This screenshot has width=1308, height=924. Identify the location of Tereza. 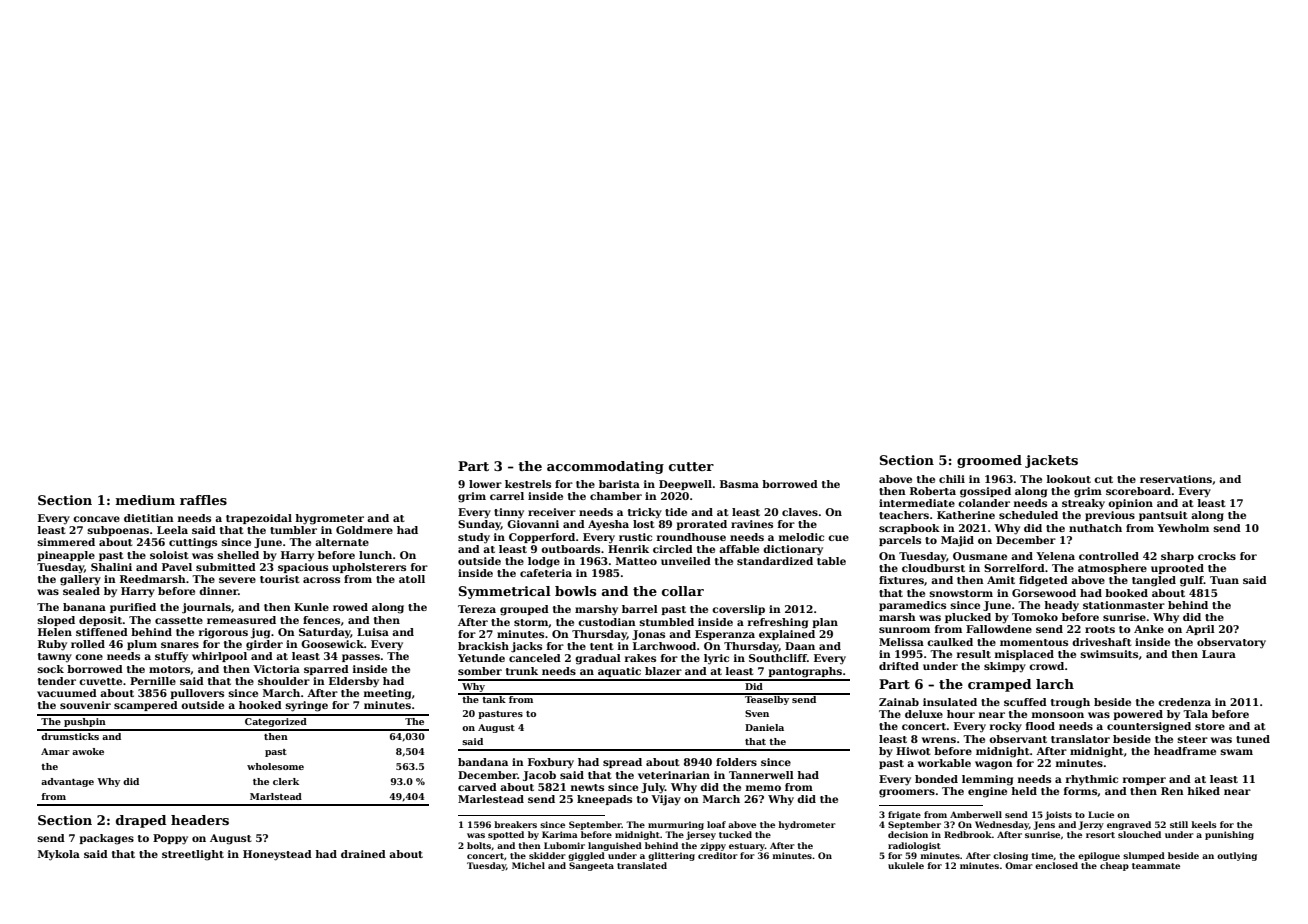
(477, 609).
